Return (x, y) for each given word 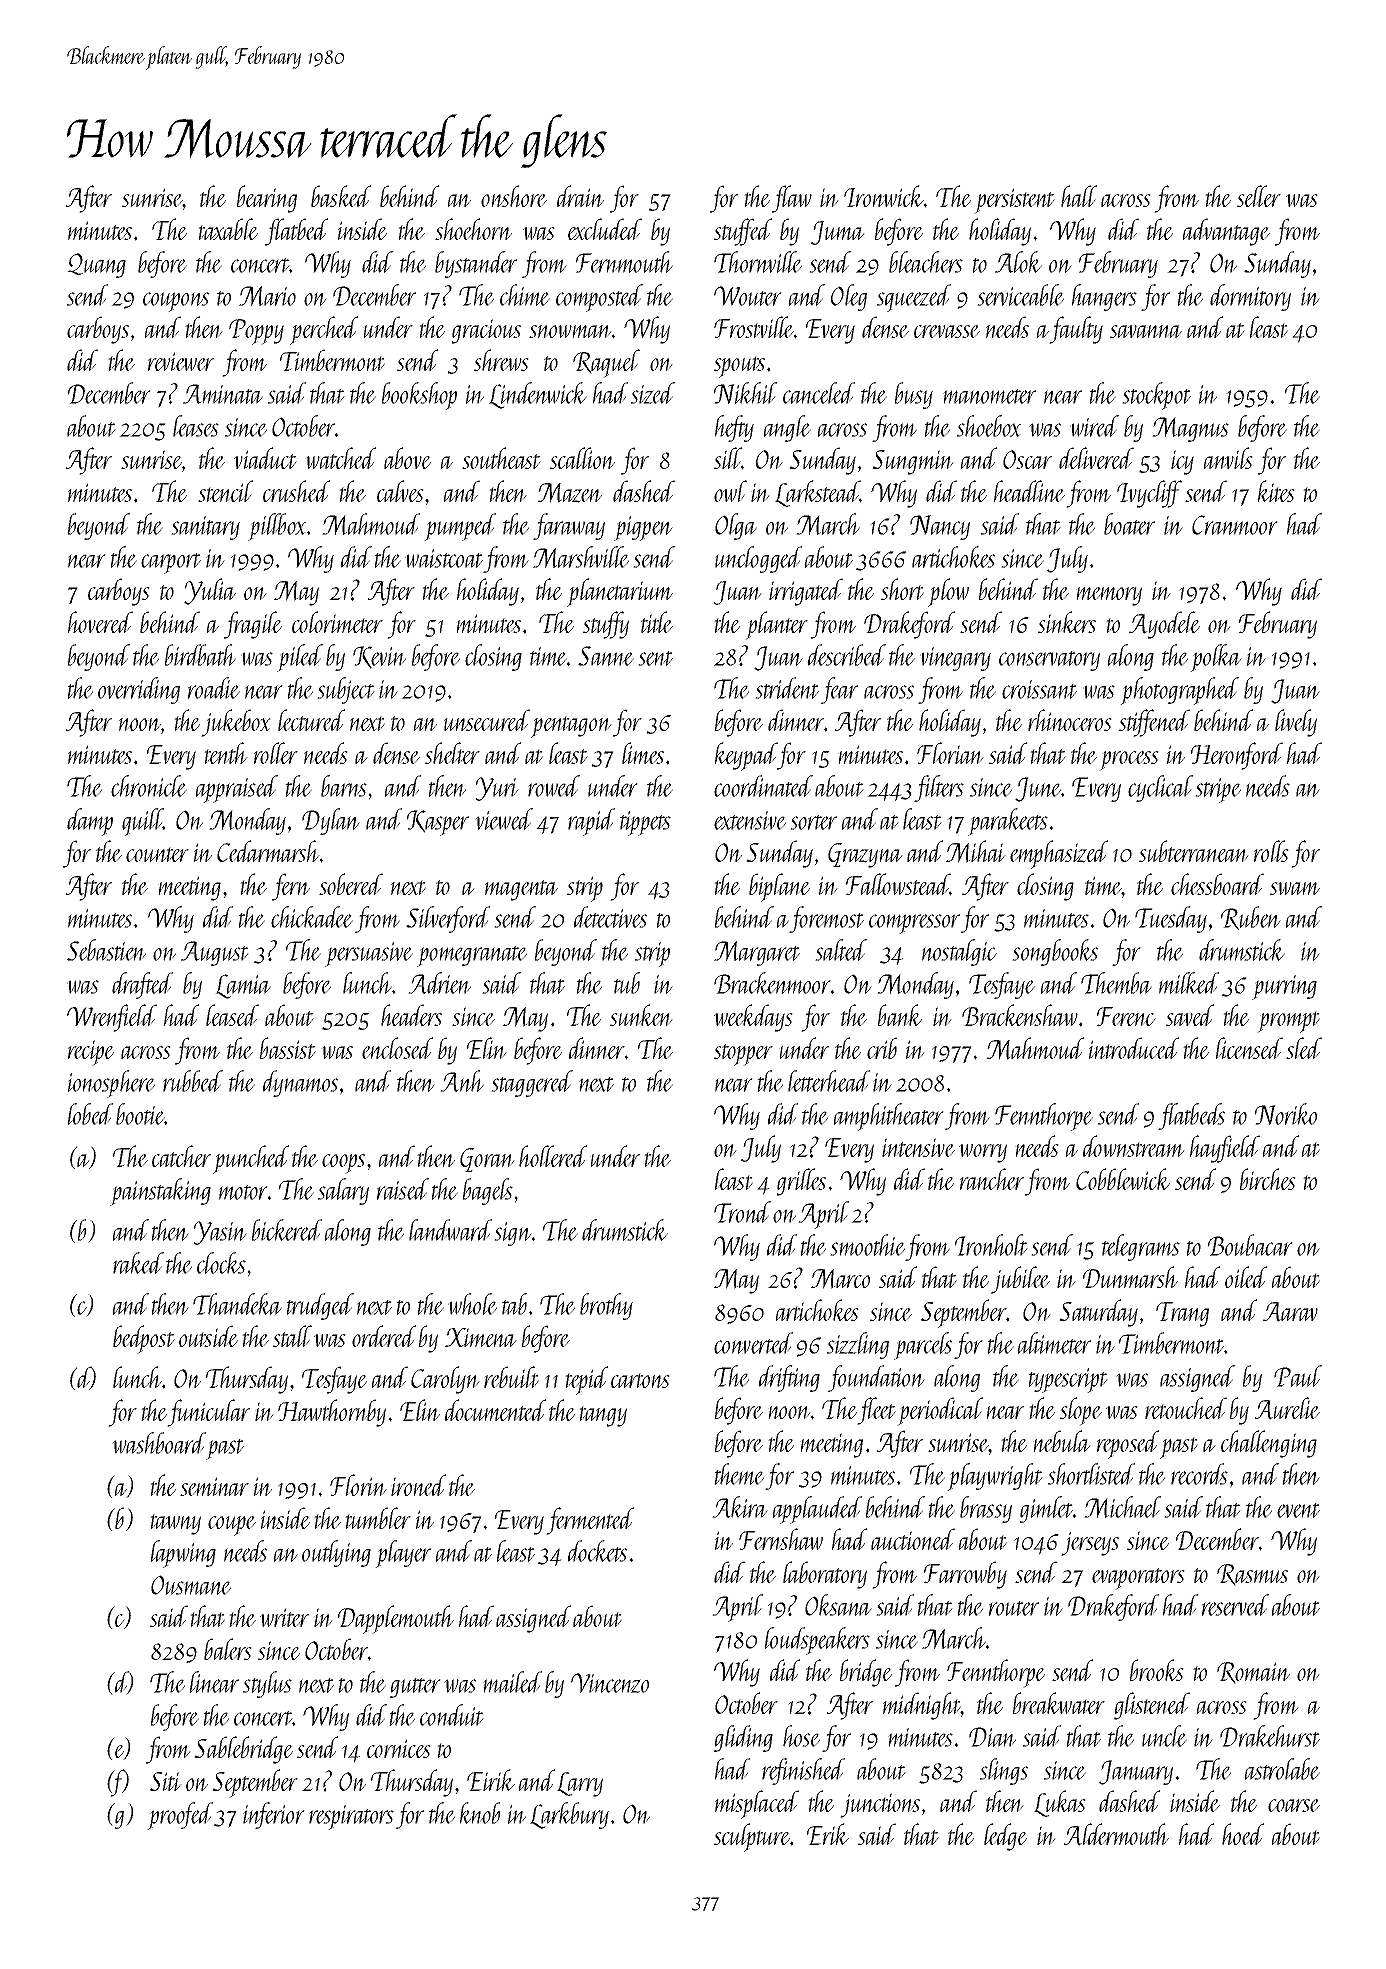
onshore (514, 196)
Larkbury (569, 1815)
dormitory (1250, 297)
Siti (166, 1781)
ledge (1005, 1837)
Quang (96, 265)
